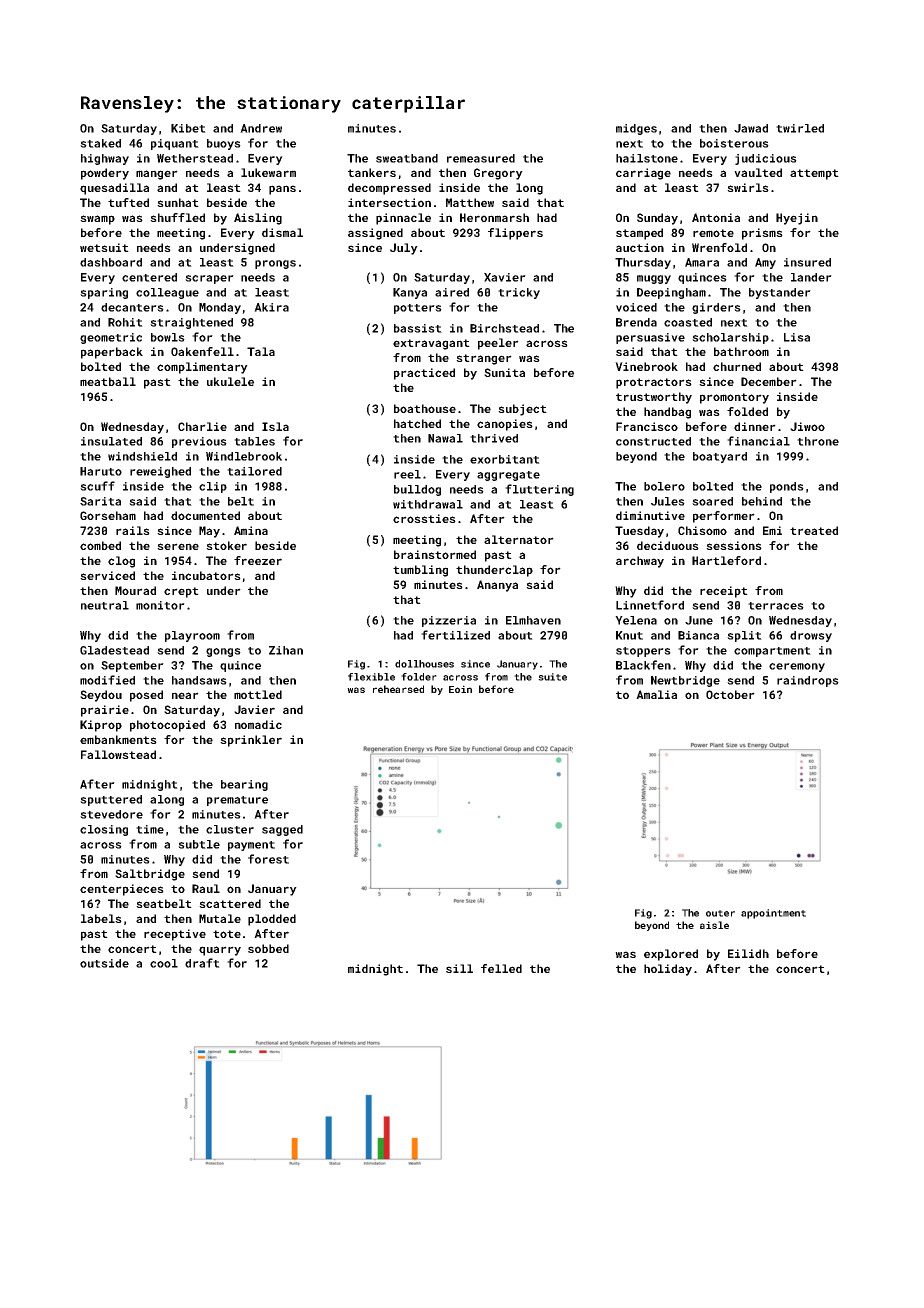 The width and height of the screenshot is (924, 1308). What do you see at coordinates (177, 217) in the screenshot?
I see `shuffled` at bounding box center [177, 217].
